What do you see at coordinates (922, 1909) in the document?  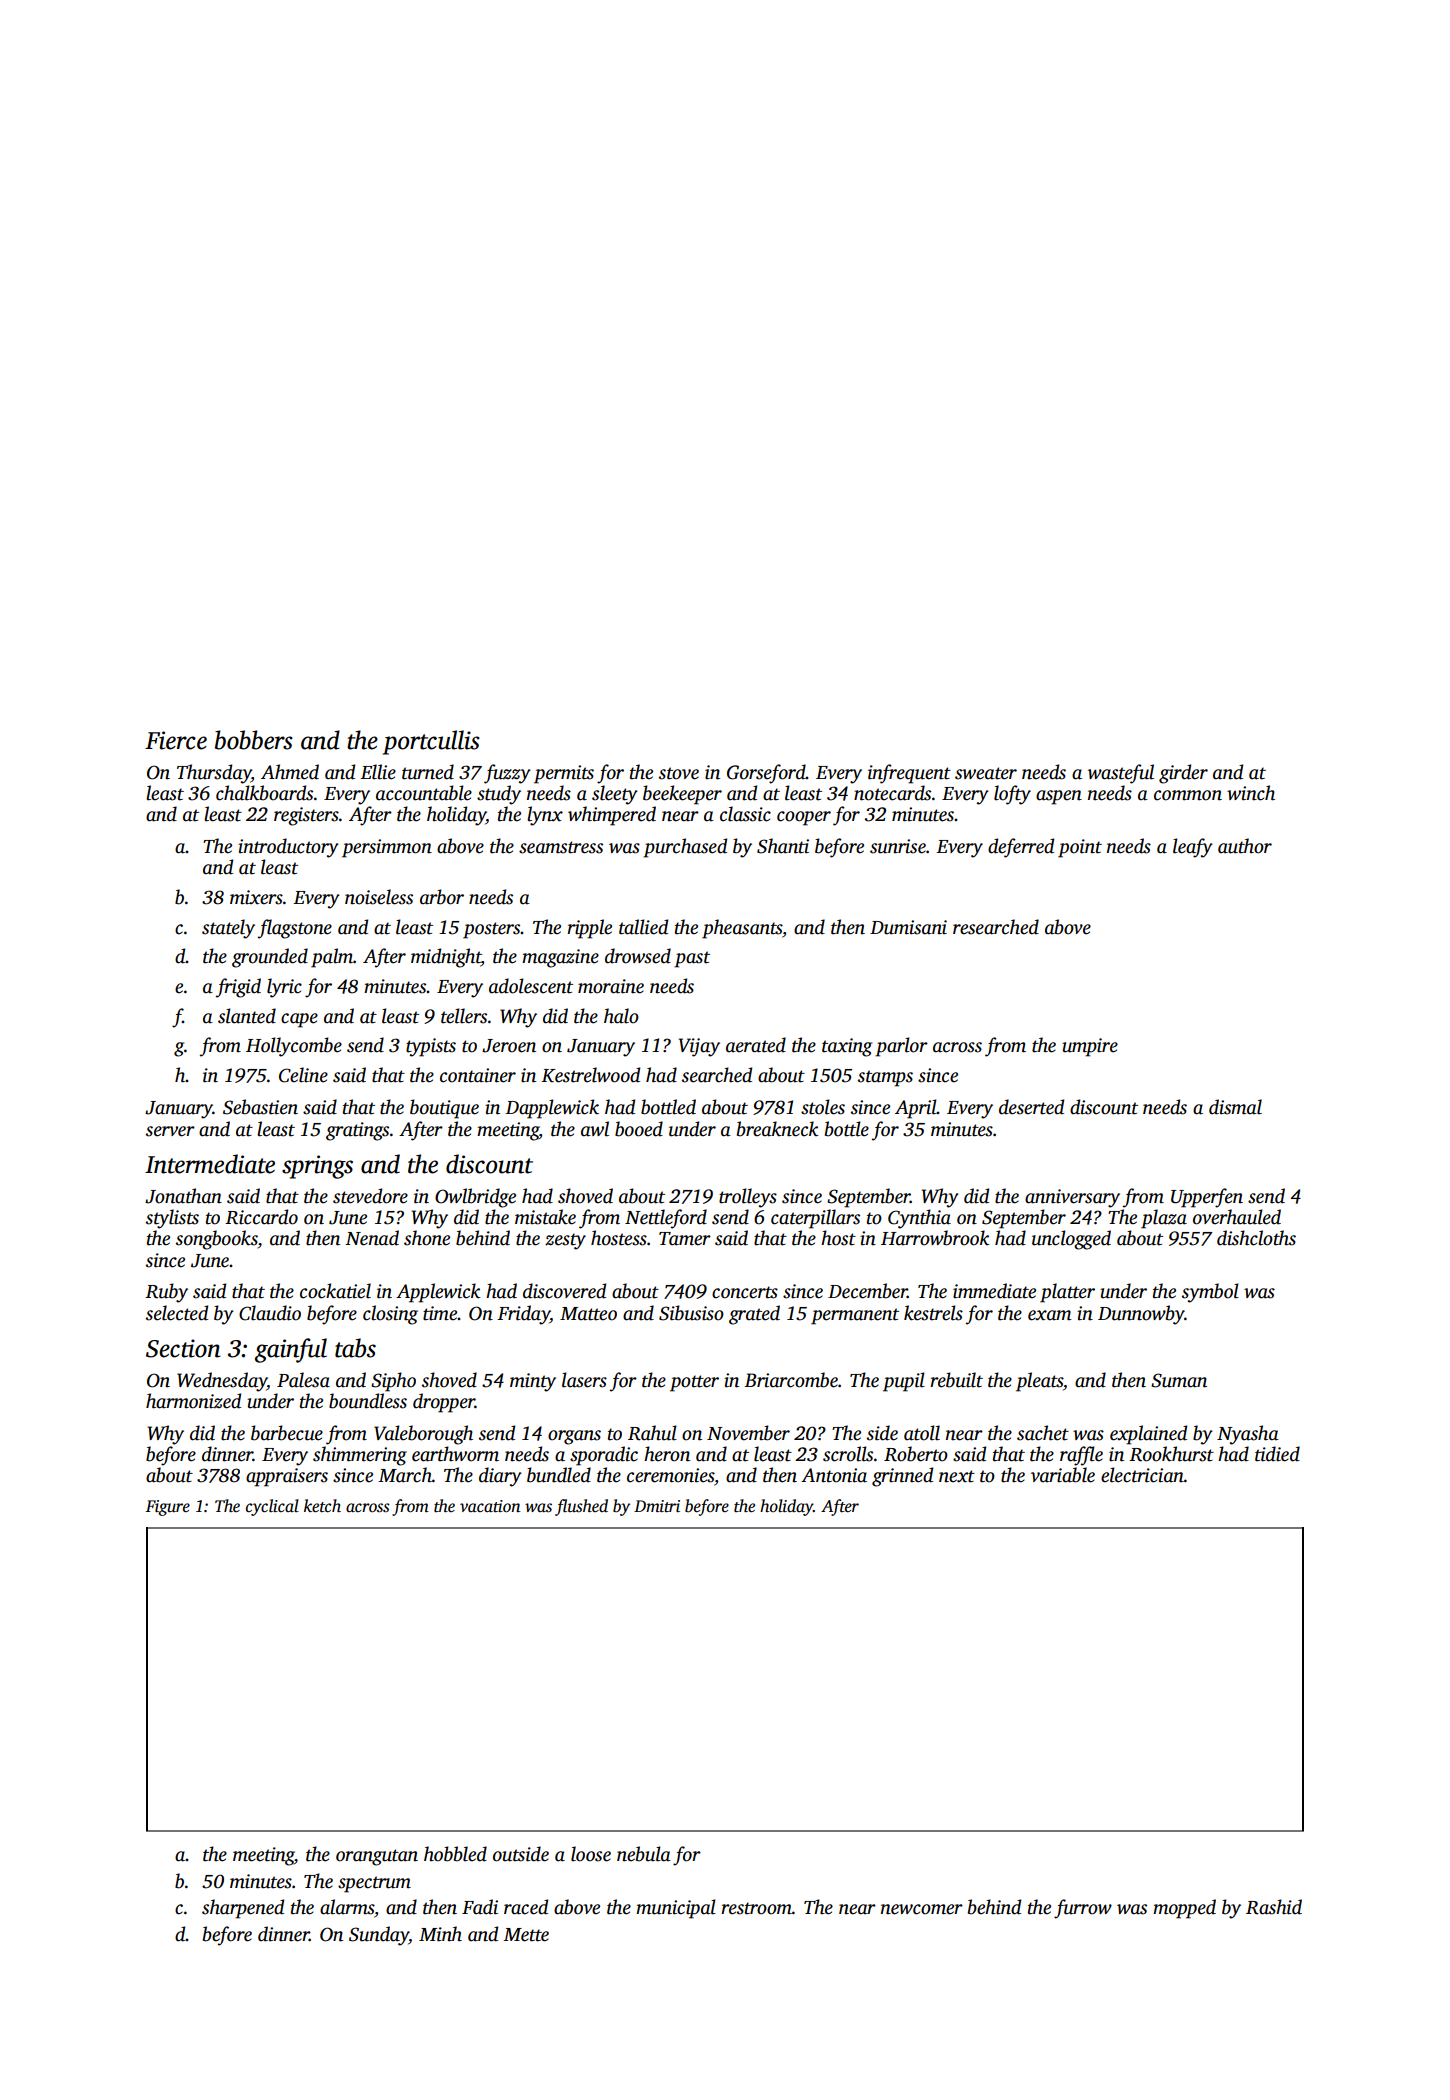 I see `newcomer` at bounding box center [922, 1909].
